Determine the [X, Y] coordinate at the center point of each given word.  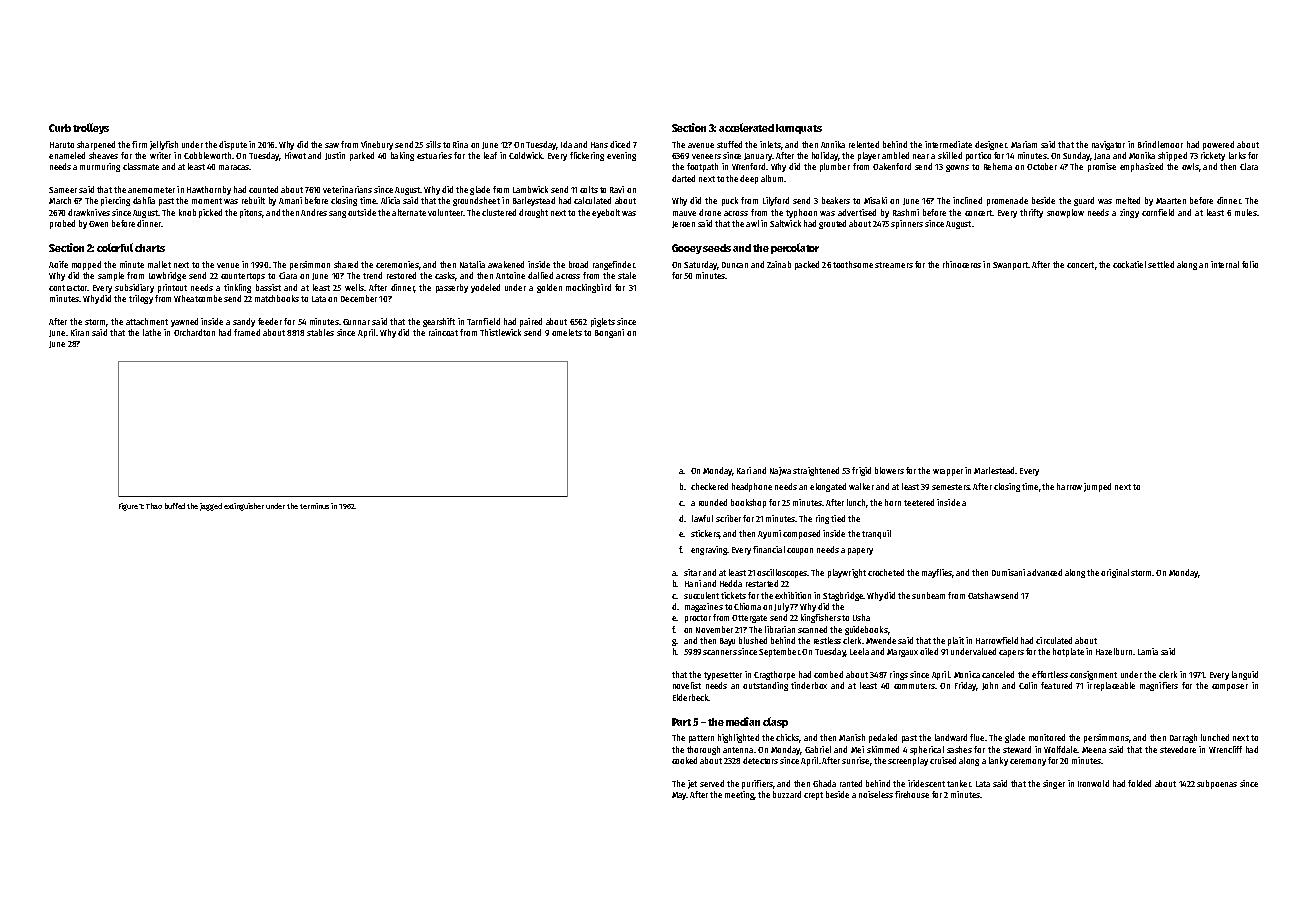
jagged [211, 507]
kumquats [799, 129]
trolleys [91, 128]
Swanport [1010, 266]
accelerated [746, 127]
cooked [684, 760]
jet [692, 784]
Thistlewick [500, 332]
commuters [914, 686]
